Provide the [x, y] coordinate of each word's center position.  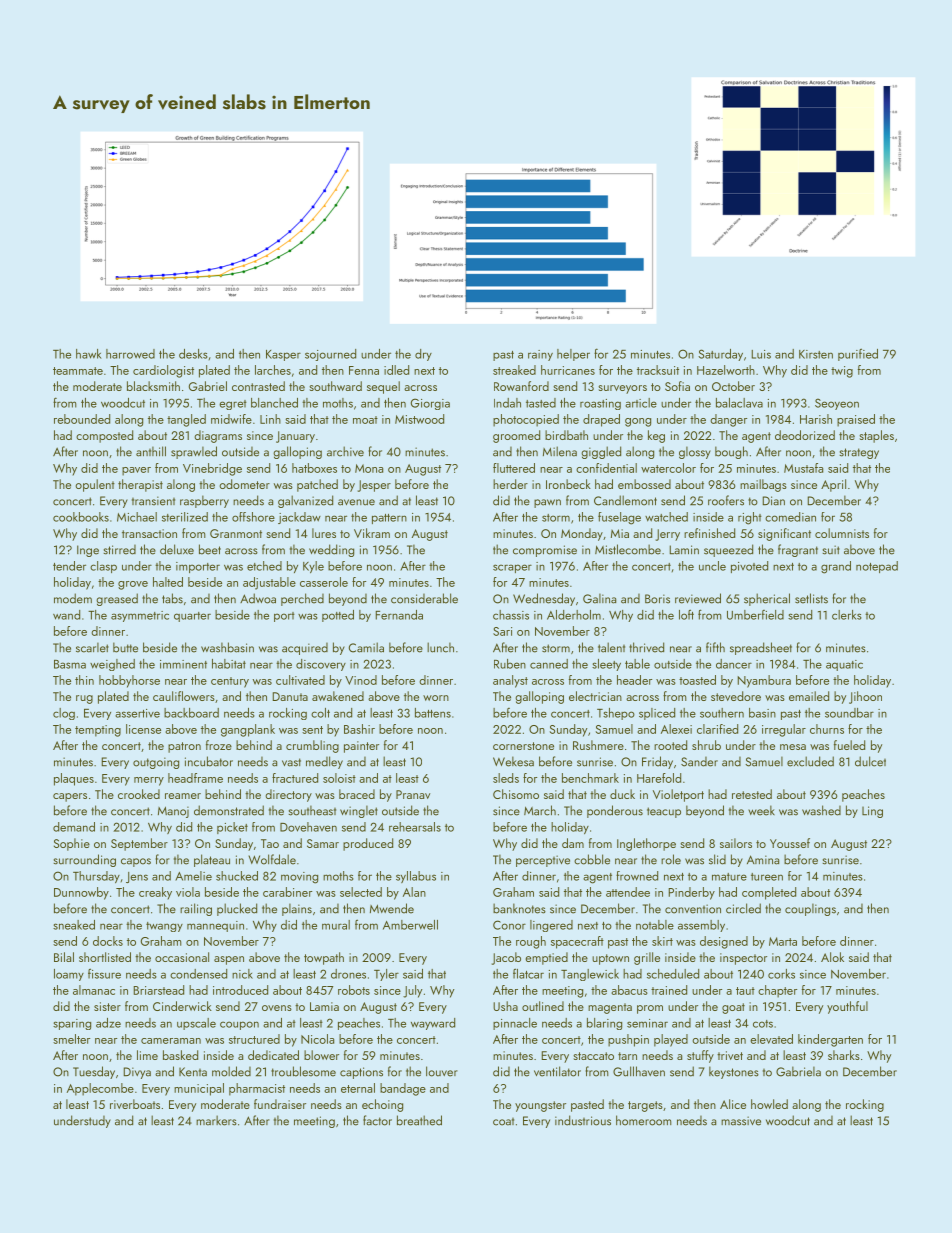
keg [656, 436]
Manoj [173, 812]
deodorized [805, 435]
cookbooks [81, 517]
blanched [274, 403]
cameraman [171, 1041]
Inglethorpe [646, 844]
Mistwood [419, 419]
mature [729, 877]
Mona [369, 468]
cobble [592, 859]
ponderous [615, 811]
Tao [270, 843]
